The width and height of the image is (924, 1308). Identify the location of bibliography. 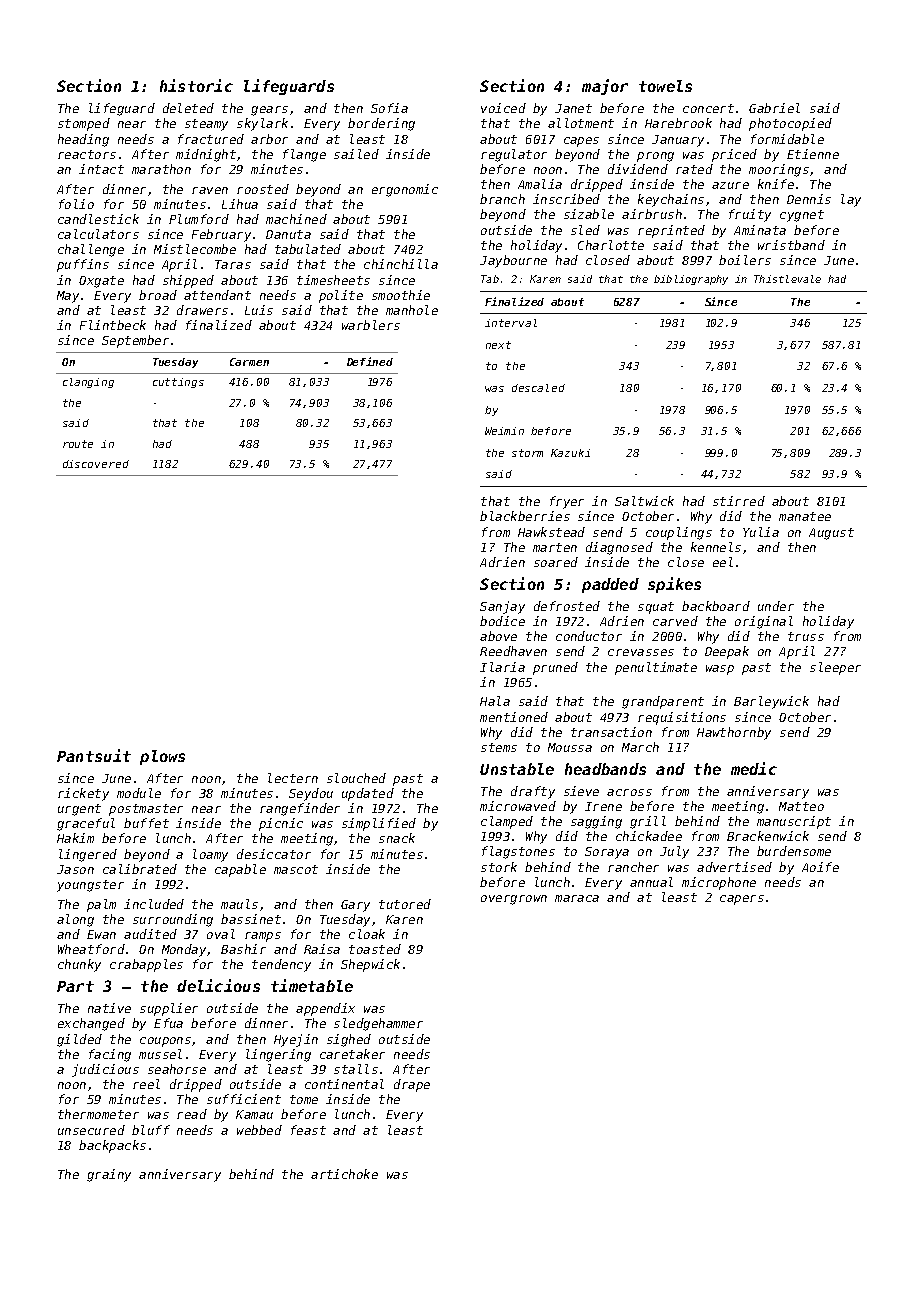
(691, 280).
